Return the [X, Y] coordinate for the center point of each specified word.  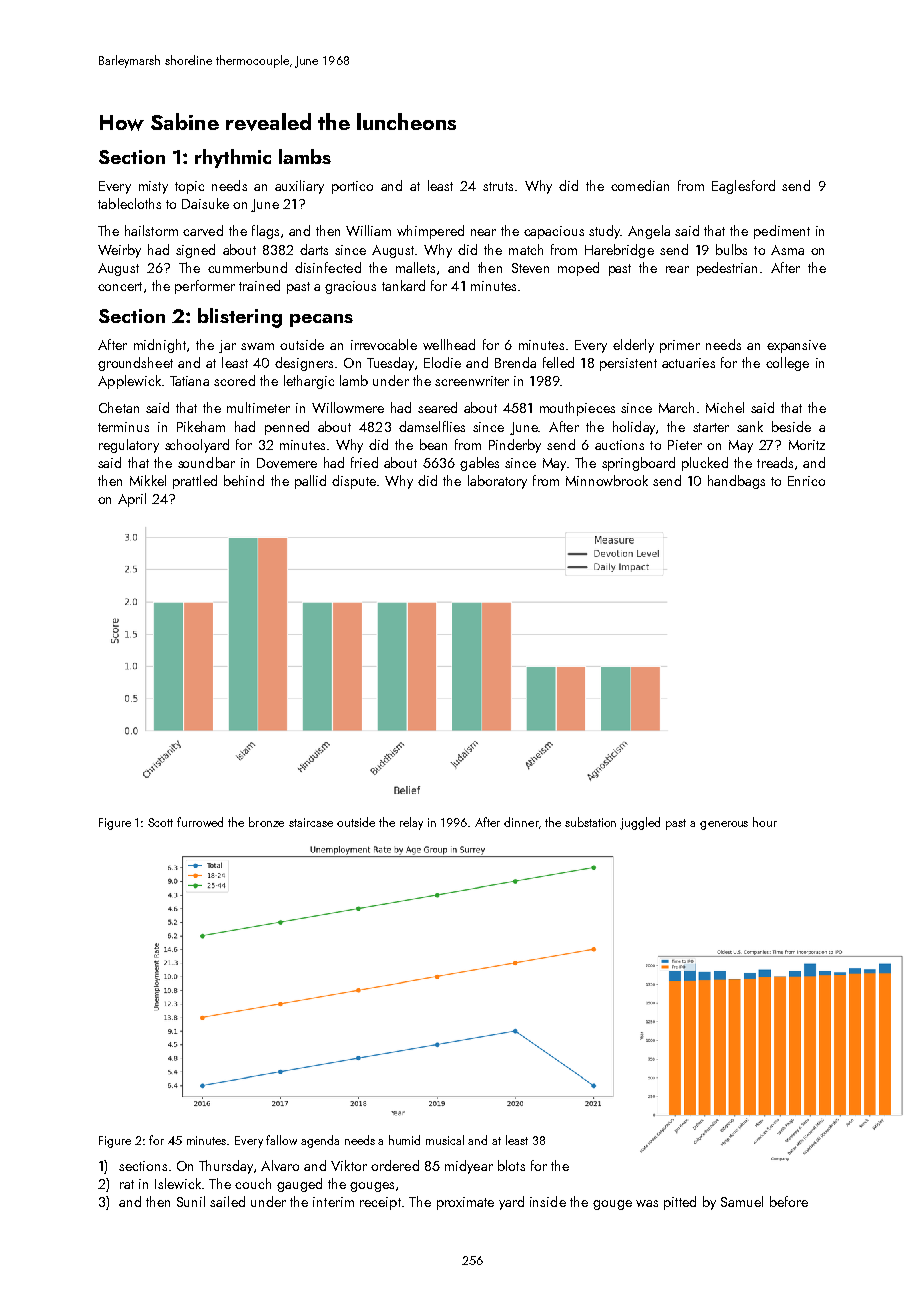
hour [765, 822]
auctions [619, 445]
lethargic [309, 382]
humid [404, 1140]
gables [479, 464]
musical [445, 1140]
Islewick [178, 1183]
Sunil [191, 1201]
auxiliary [299, 187]
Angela [649, 232]
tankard [403, 285]
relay [411, 823]
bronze [266, 822]
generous [724, 825]
